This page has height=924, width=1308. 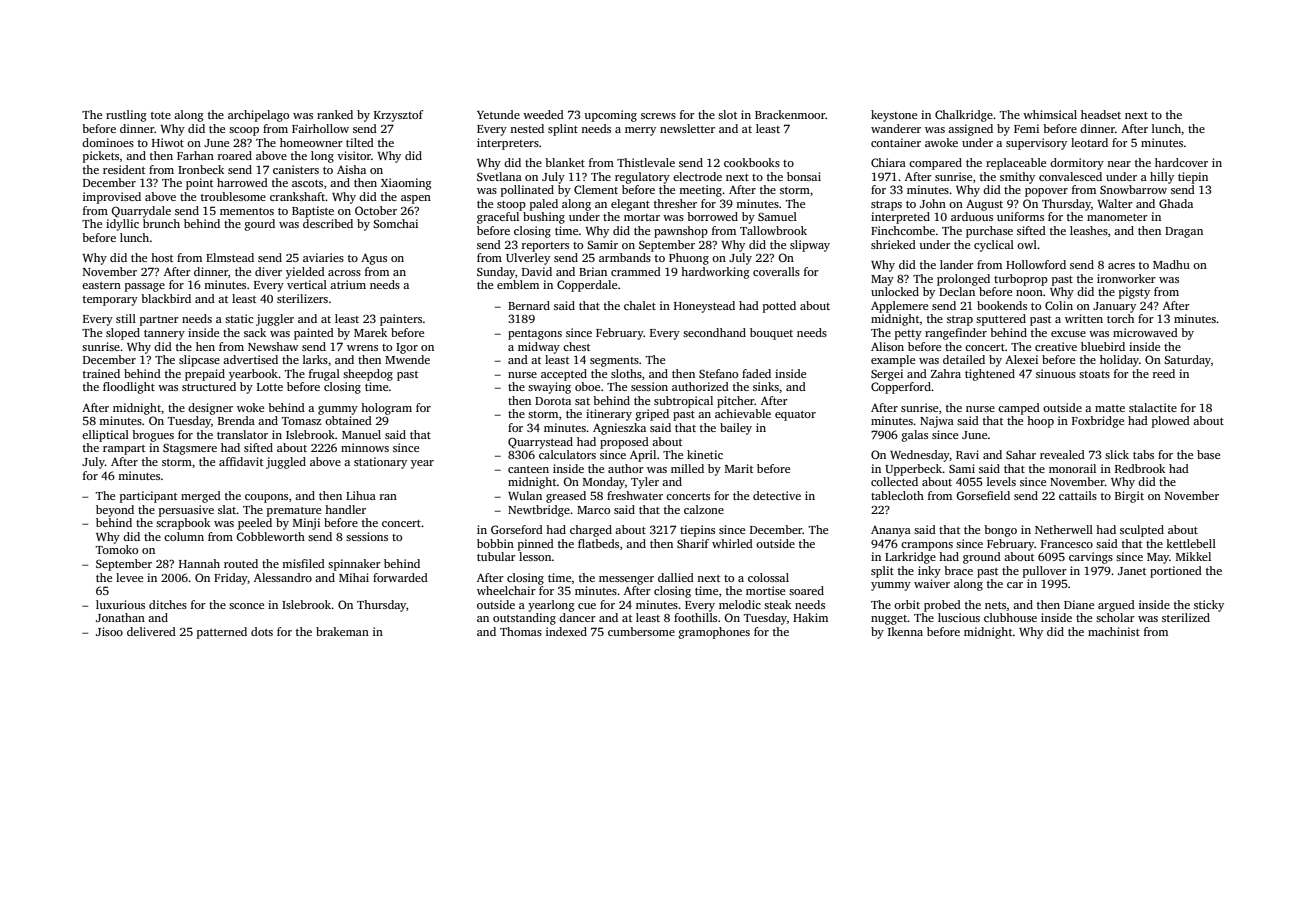 What do you see at coordinates (354, 577) in the page?
I see `Mihai` at bounding box center [354, 577].
